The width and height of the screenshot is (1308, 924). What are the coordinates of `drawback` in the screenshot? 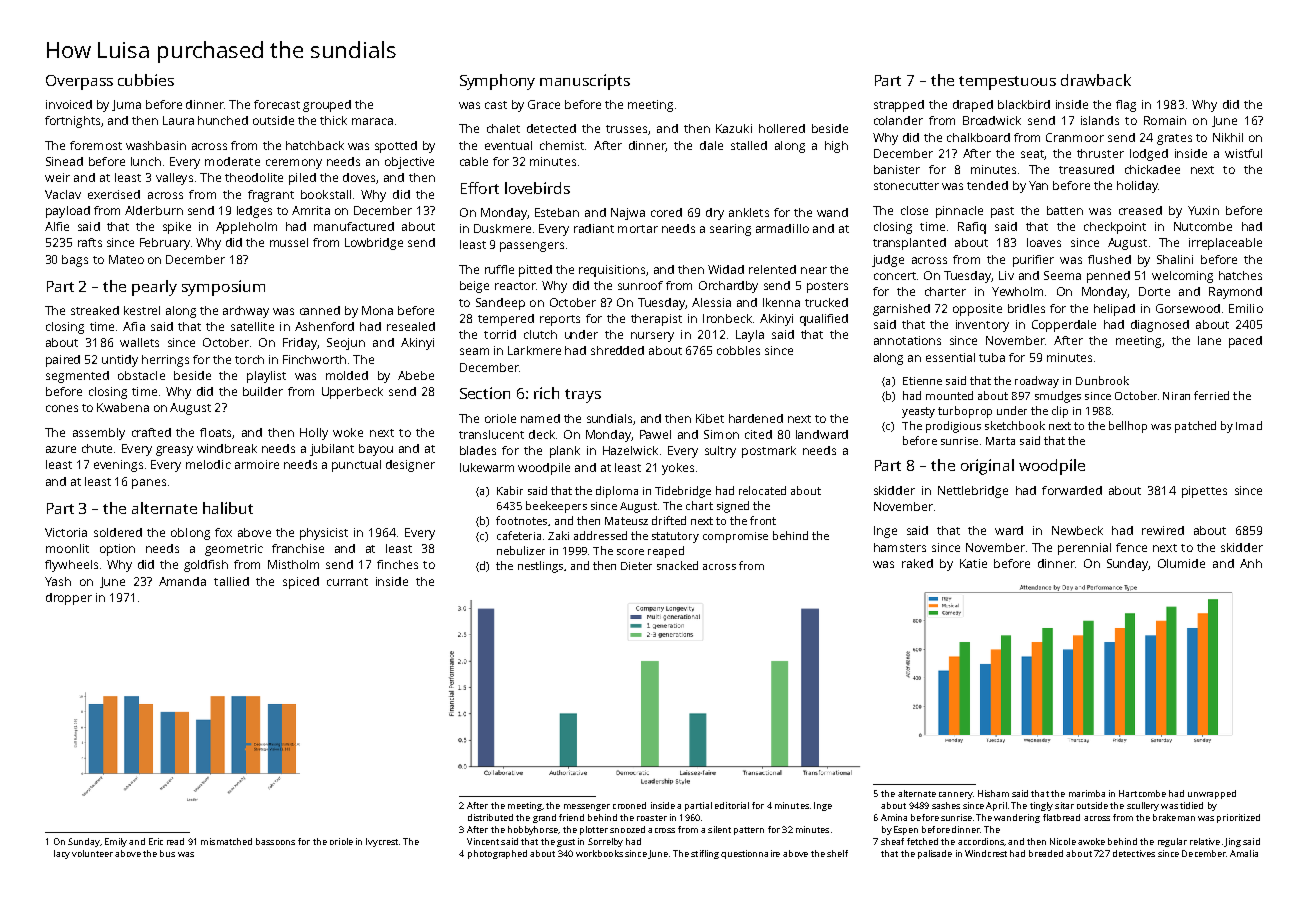 It's located at (1096, 80).
